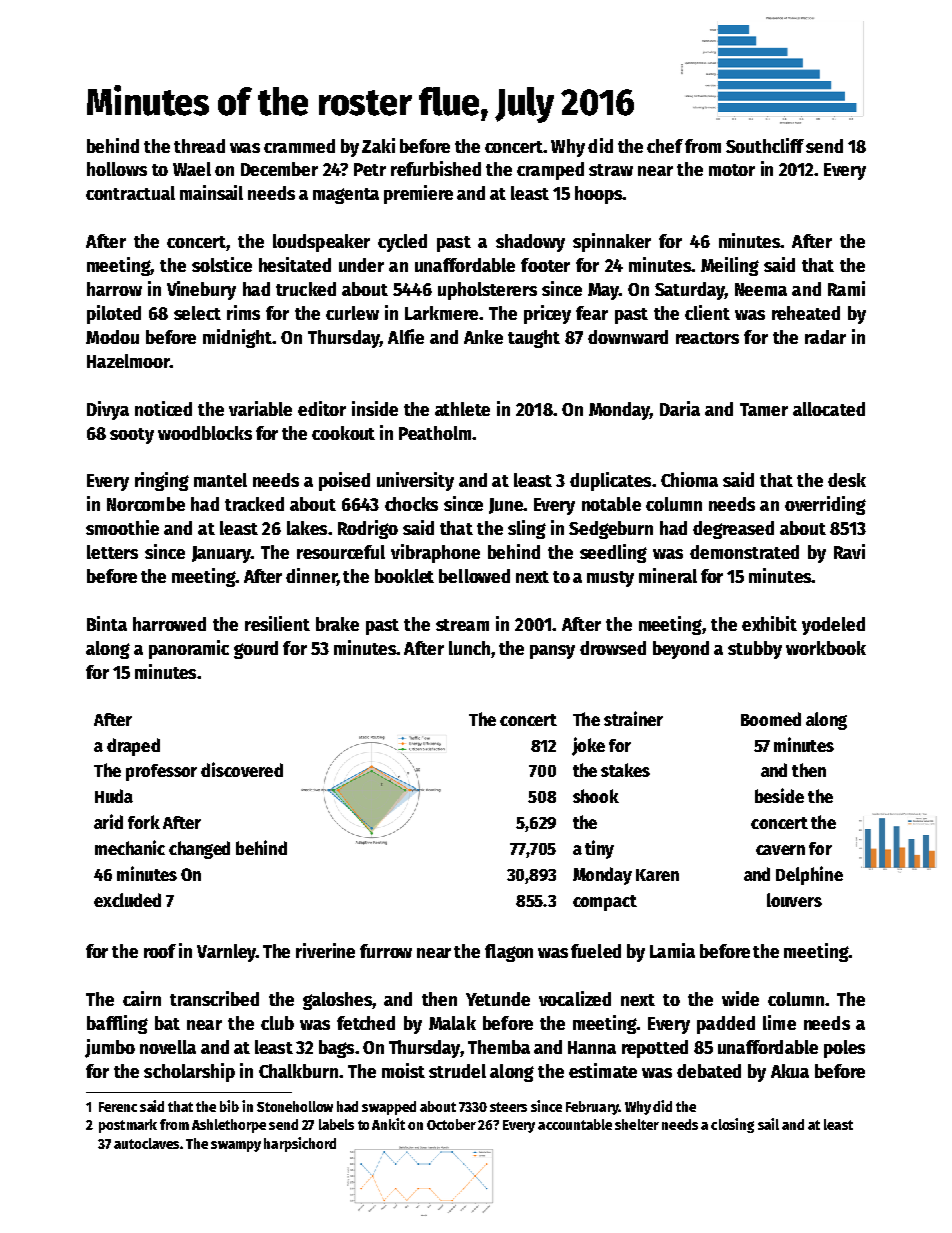 The width and height of the document is (952, 1233). What do you see at coordinates (765, 145) in the document?
I see `Southcliff` at bounding box center [765, 145].
